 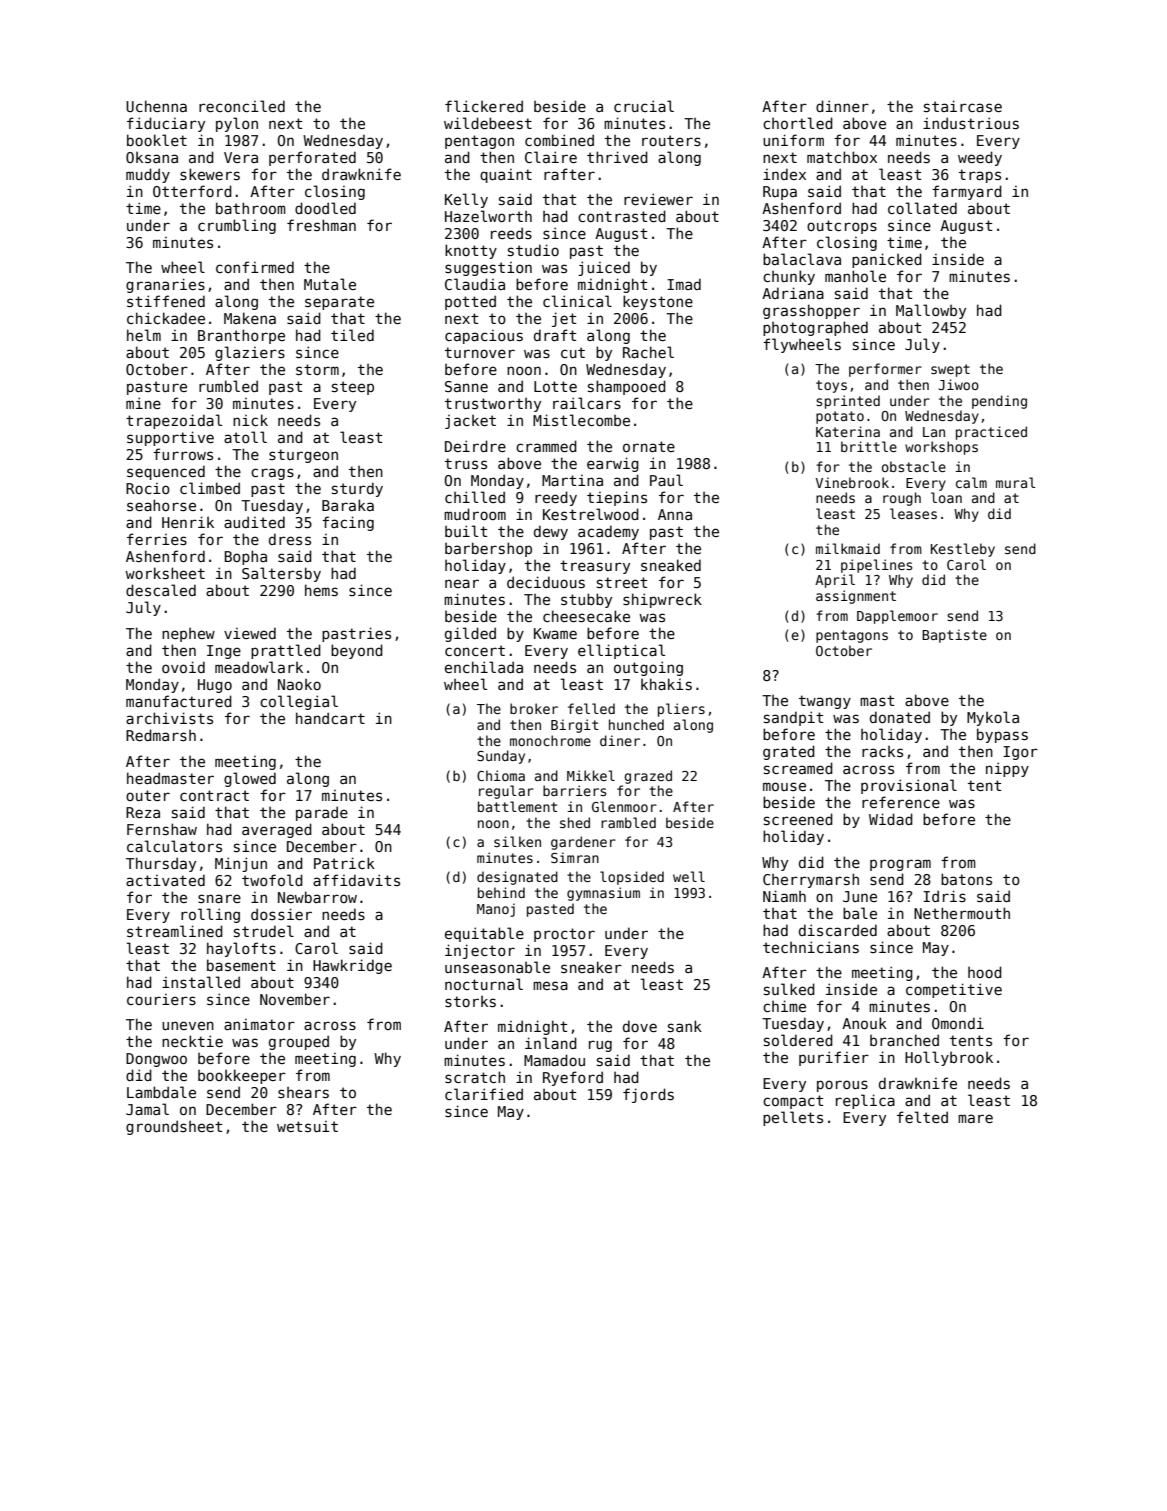 What do you see at coordinates (564, 319) in the screenshot?
I see `jet` at bounding box center [564, 319].
